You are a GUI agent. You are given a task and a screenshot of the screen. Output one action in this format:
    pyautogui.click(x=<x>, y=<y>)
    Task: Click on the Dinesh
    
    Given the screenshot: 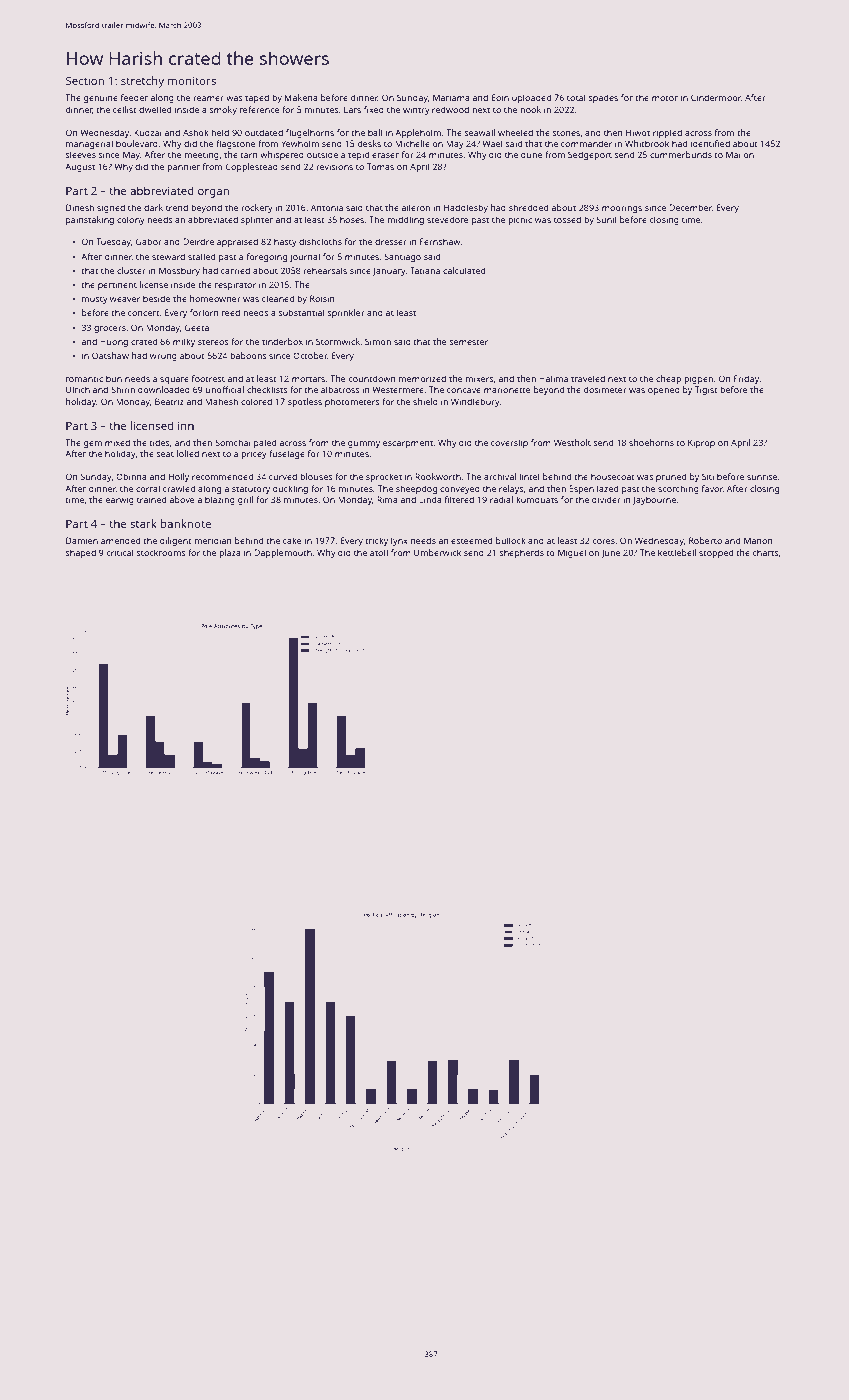 What is the action you would take?
    pyautogui.click(x=80, y=207)
